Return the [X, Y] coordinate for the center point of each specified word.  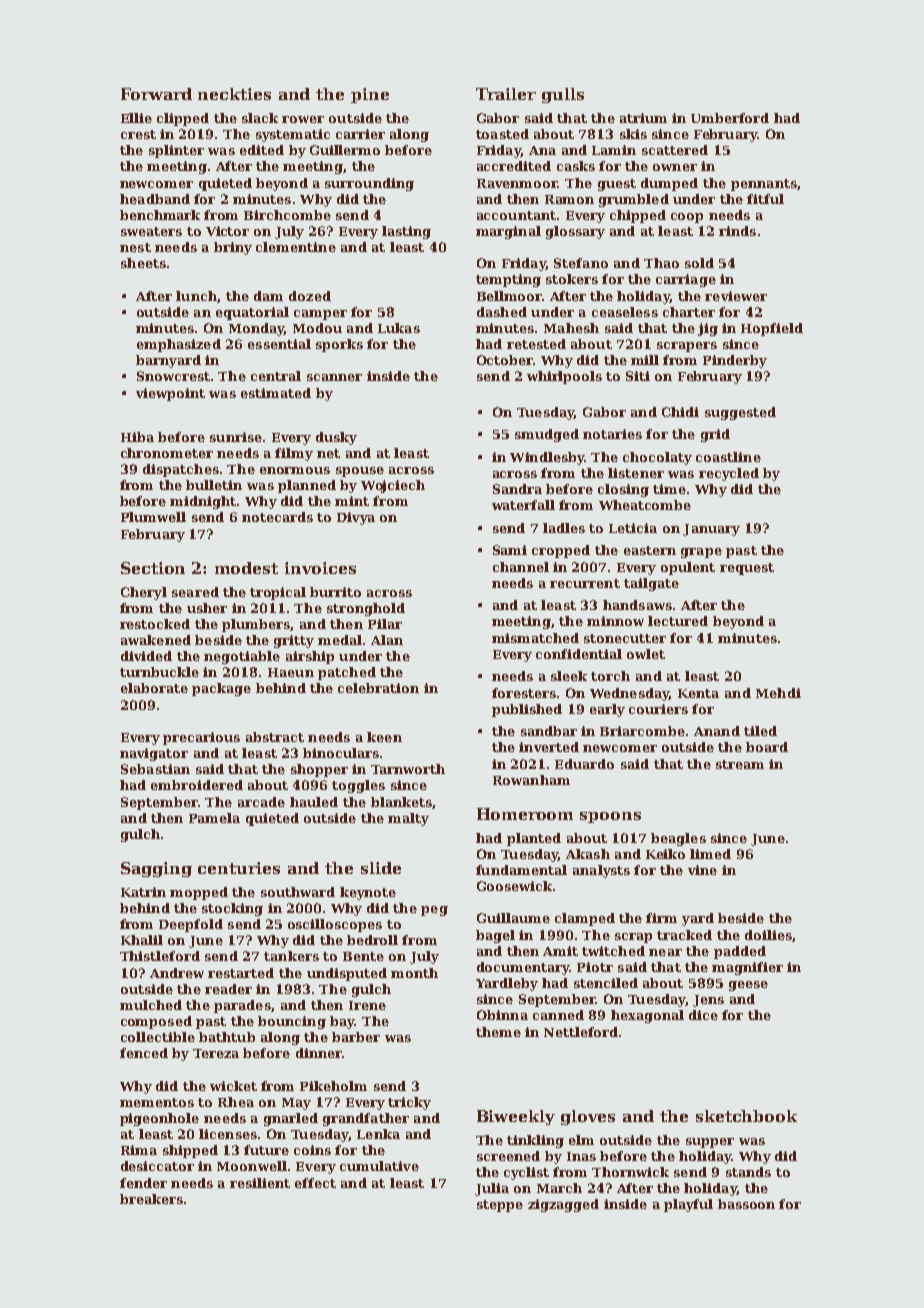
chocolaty [657, 458]
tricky [409, 1103]
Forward [156, 94]
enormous [295, 470]
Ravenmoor [517, 183]
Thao [661, 263]
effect [315, 1183]
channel [521, 567]
